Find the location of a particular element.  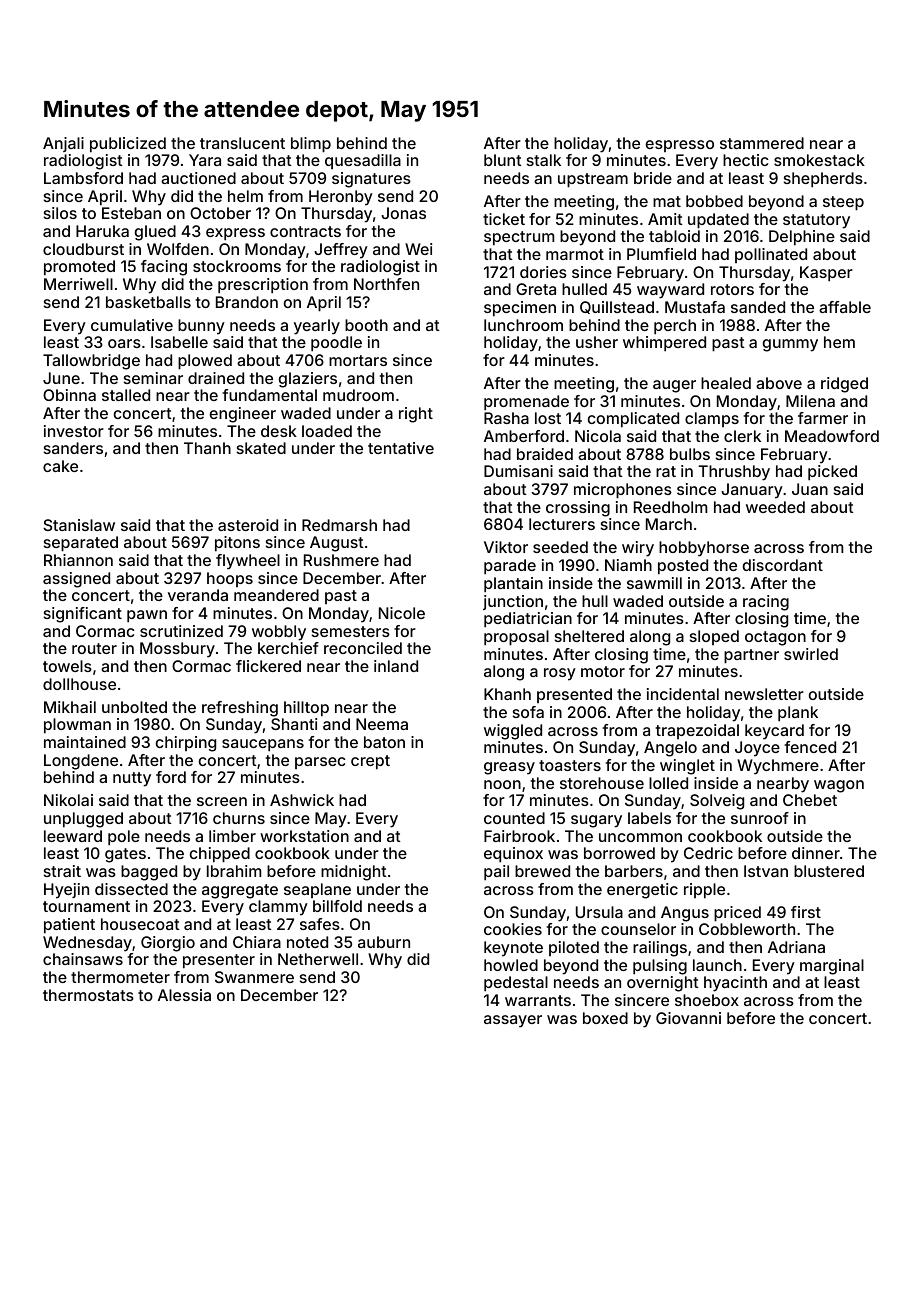

chirping is located at coordinates (186, 744).
